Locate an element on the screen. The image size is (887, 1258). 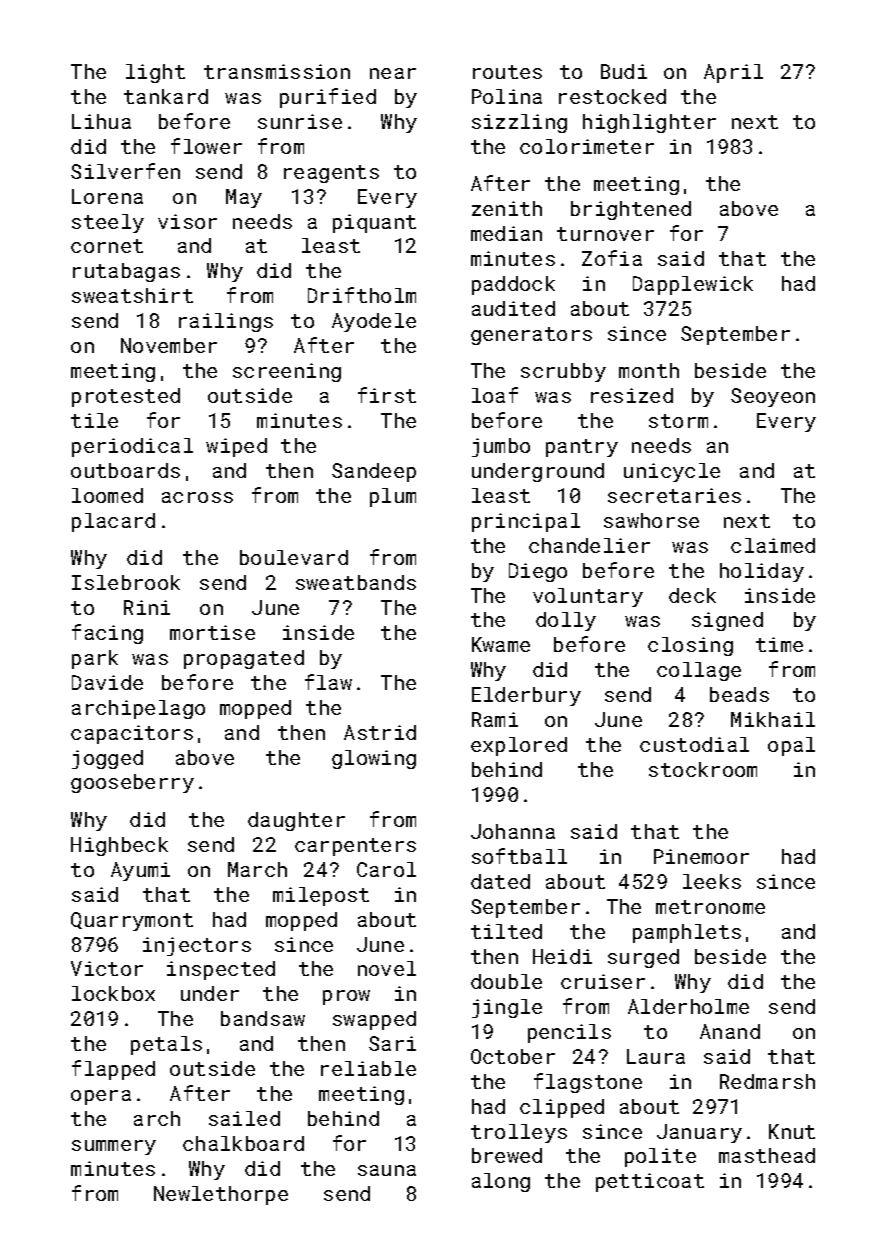
boulevard is located at coordinates (294, 557).
